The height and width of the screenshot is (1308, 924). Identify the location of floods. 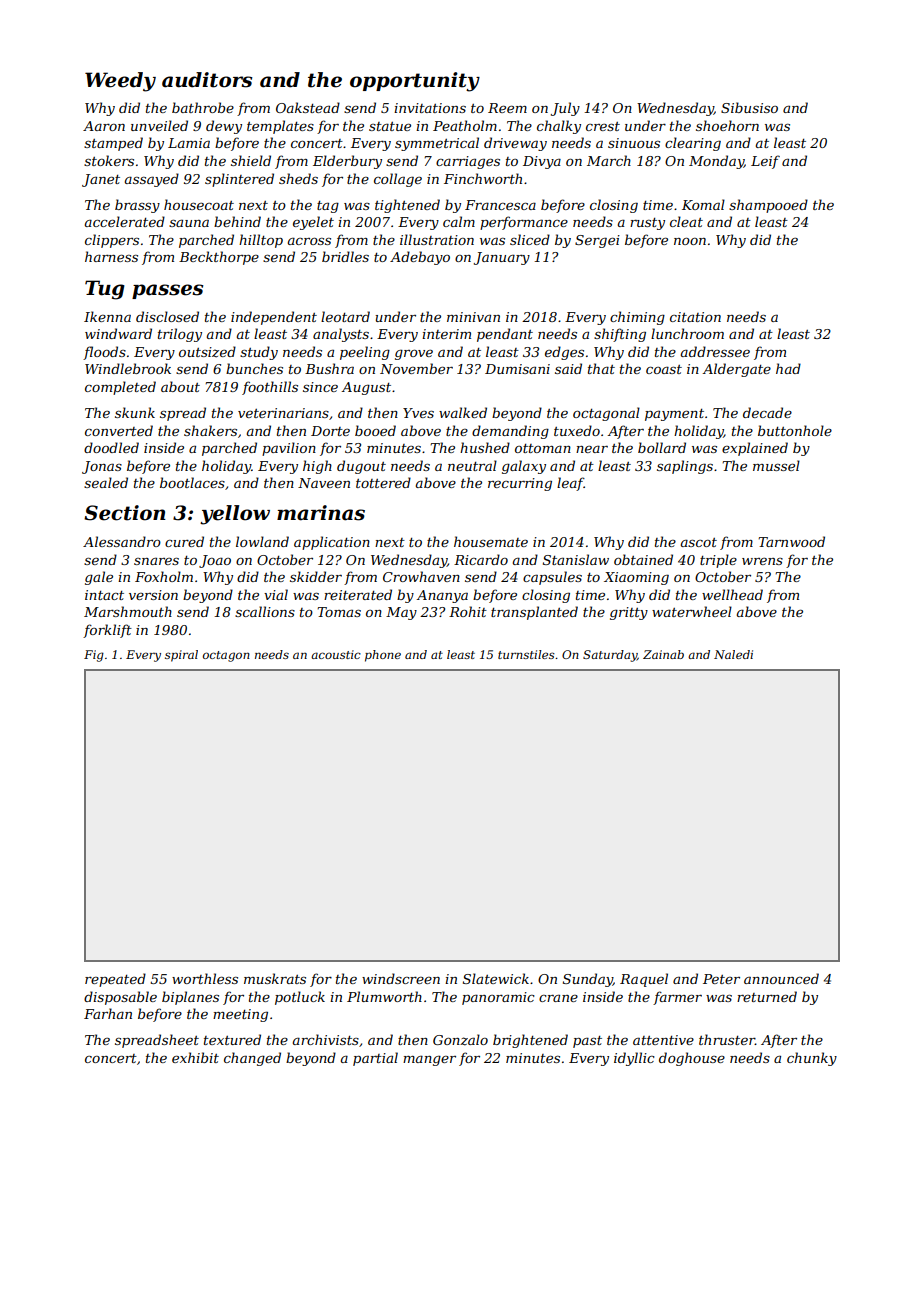
(104, 353).
